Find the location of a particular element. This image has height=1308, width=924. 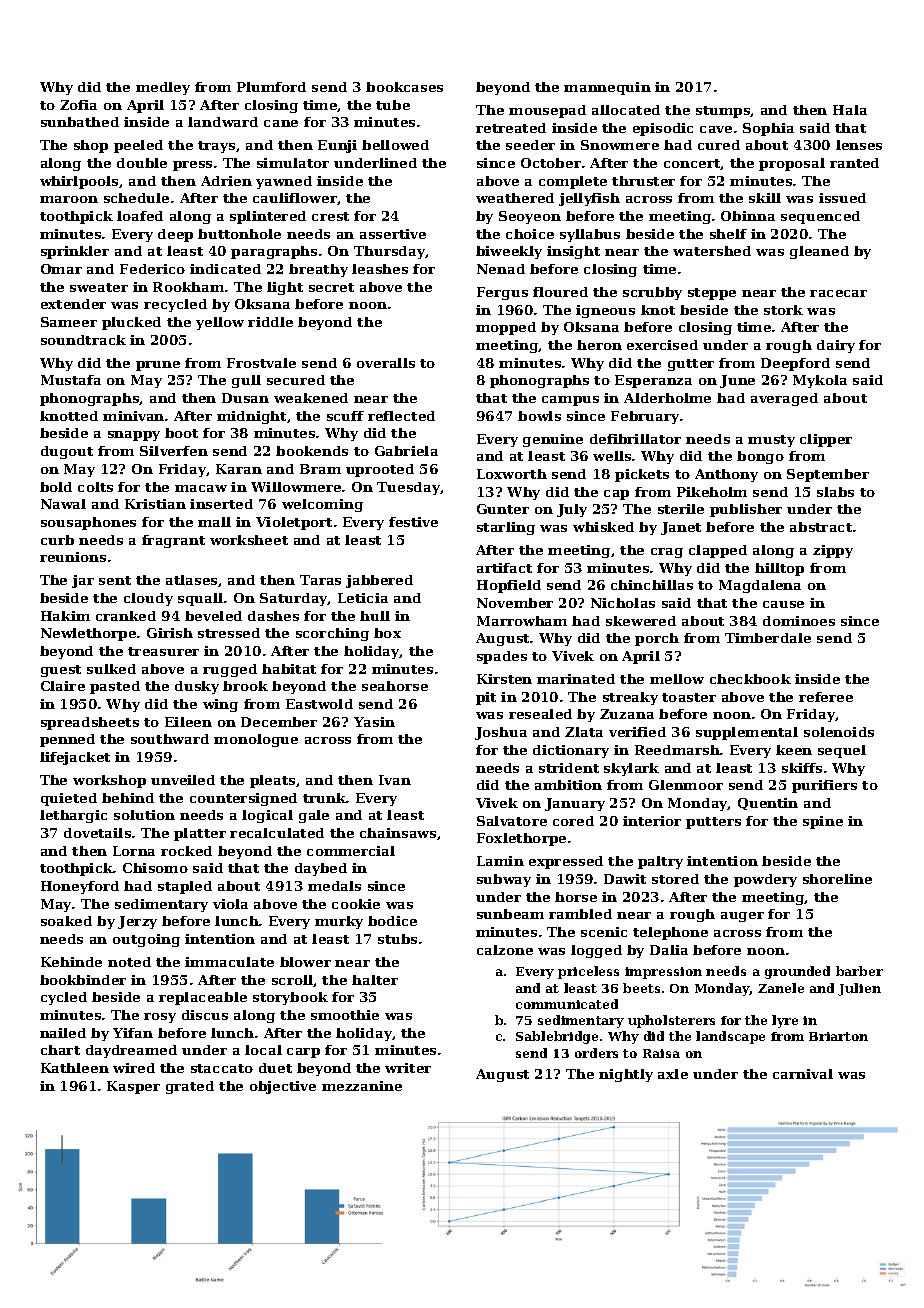

Hopfield is located at coordinates (509, 586).
